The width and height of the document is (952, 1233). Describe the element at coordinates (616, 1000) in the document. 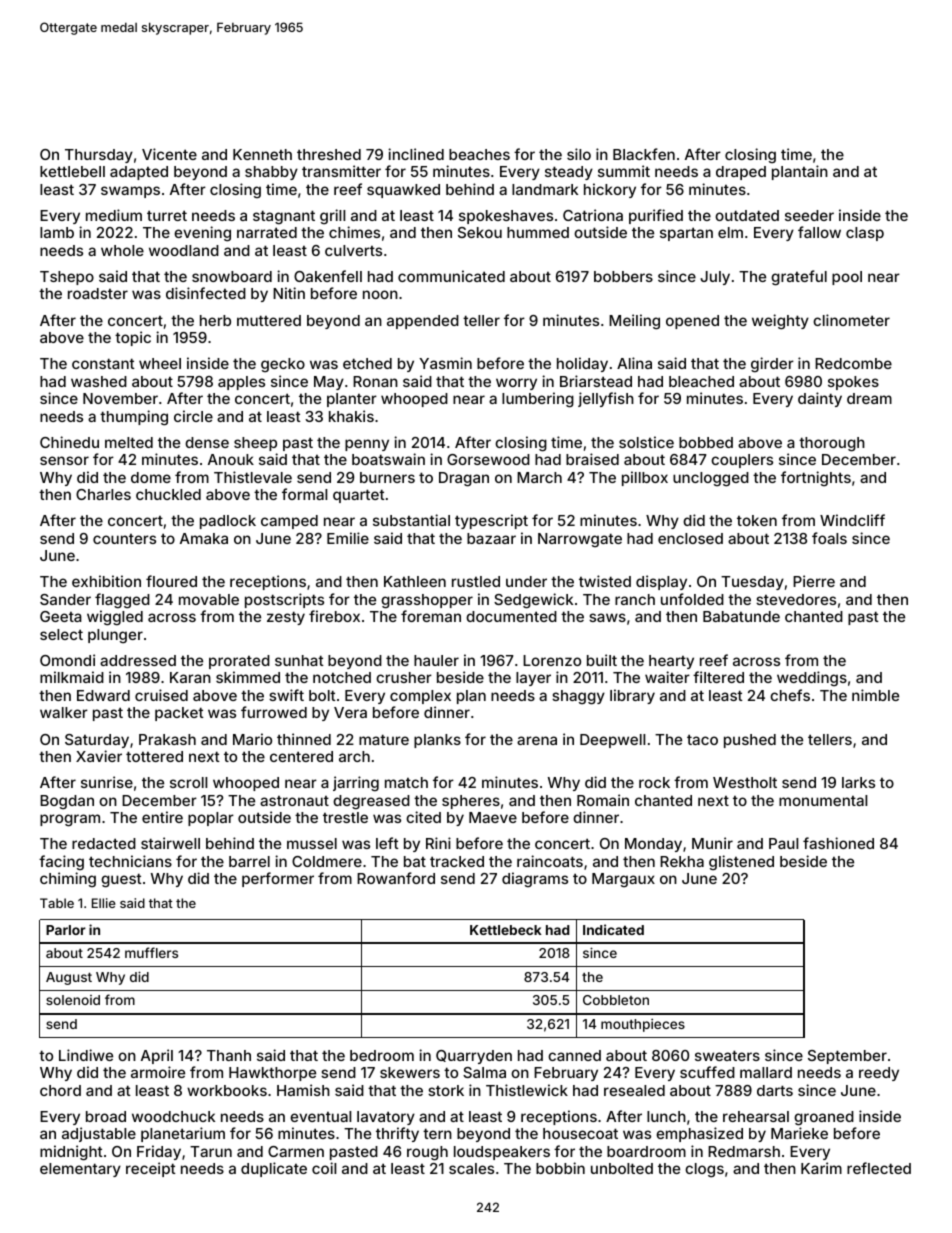

I see `Cobbleton` at that location.
